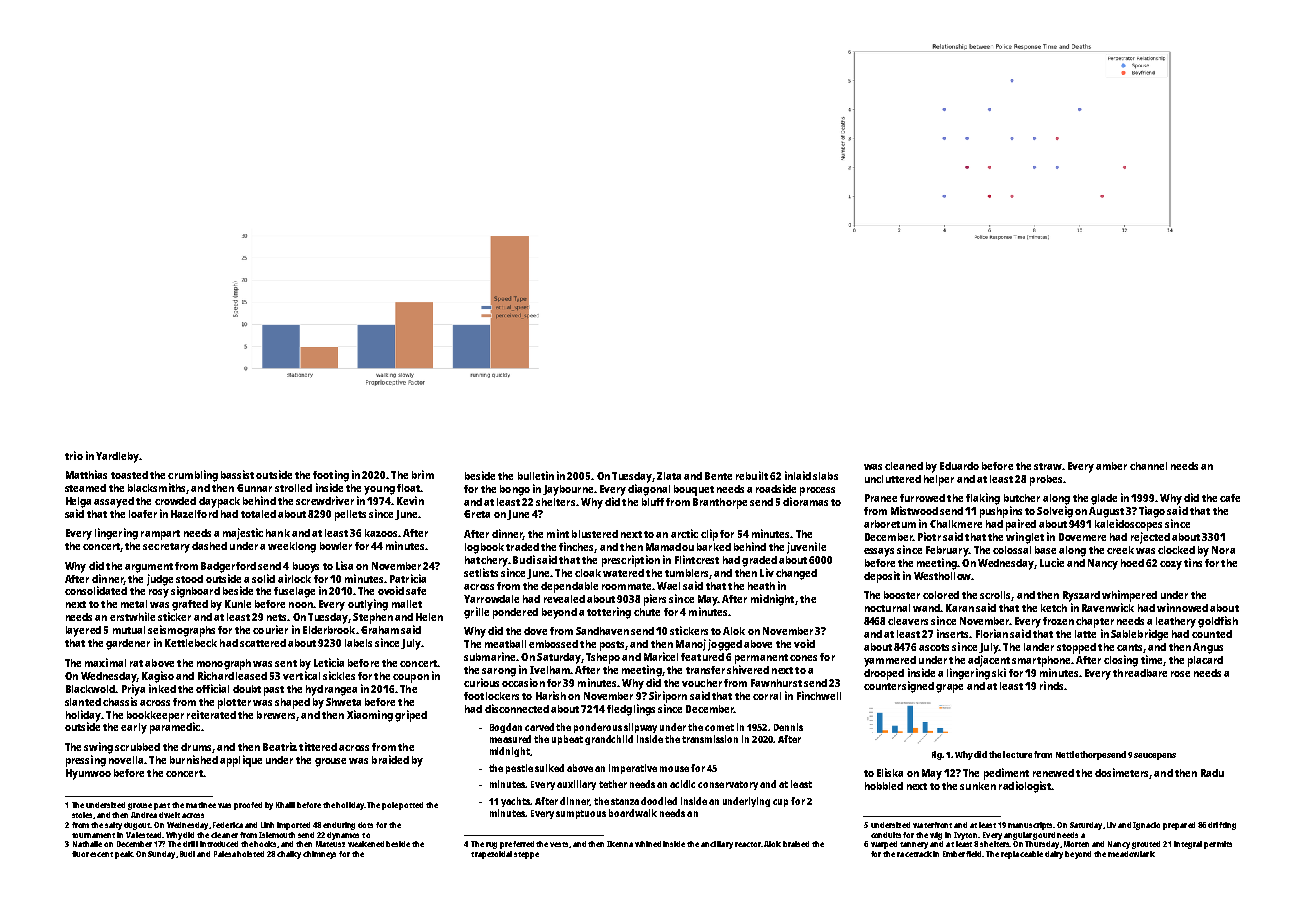 This screenshot has width=1308, height=924. Describe the element at coordinates (819, 695) in the screenshot. I see `Finchwell` at that location.
